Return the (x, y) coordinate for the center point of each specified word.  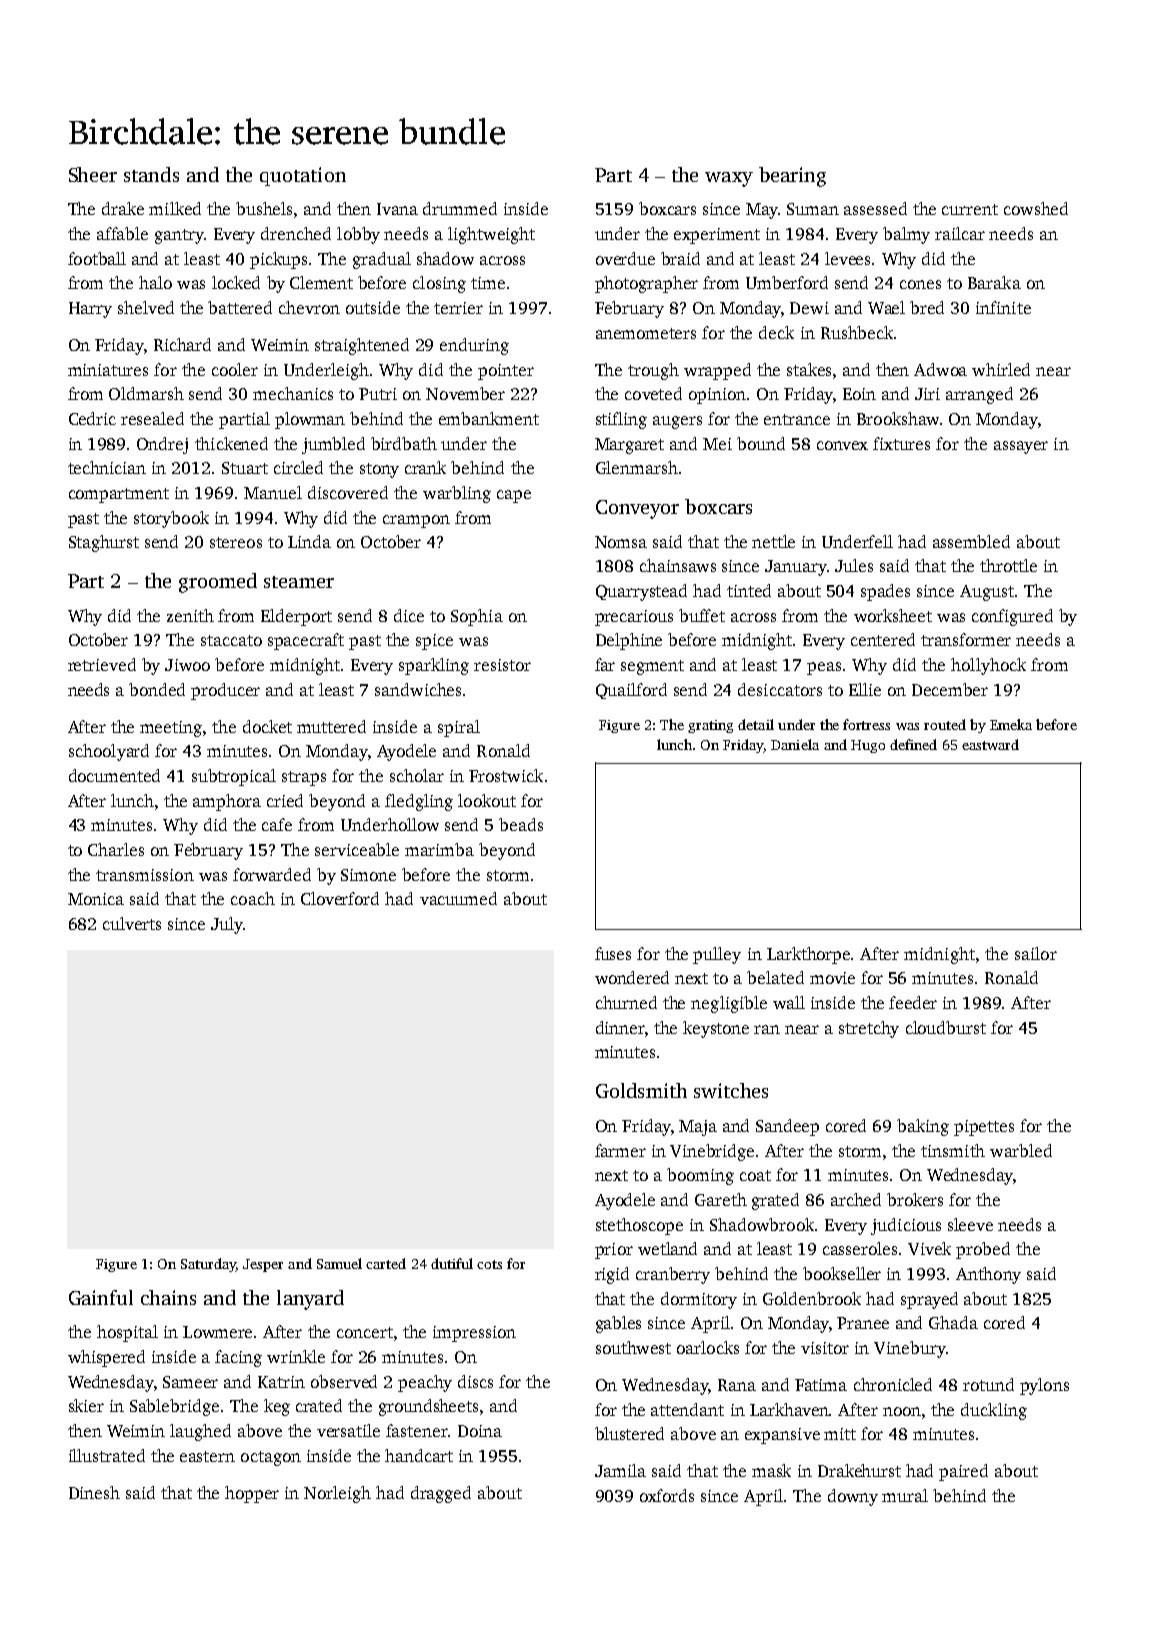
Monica (96, 899)
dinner (620, 1027)
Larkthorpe (808, 955)
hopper (252, 1494)
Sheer (93, 174)
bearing (792, 177)
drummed (460, 208)
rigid (612, 1275)
